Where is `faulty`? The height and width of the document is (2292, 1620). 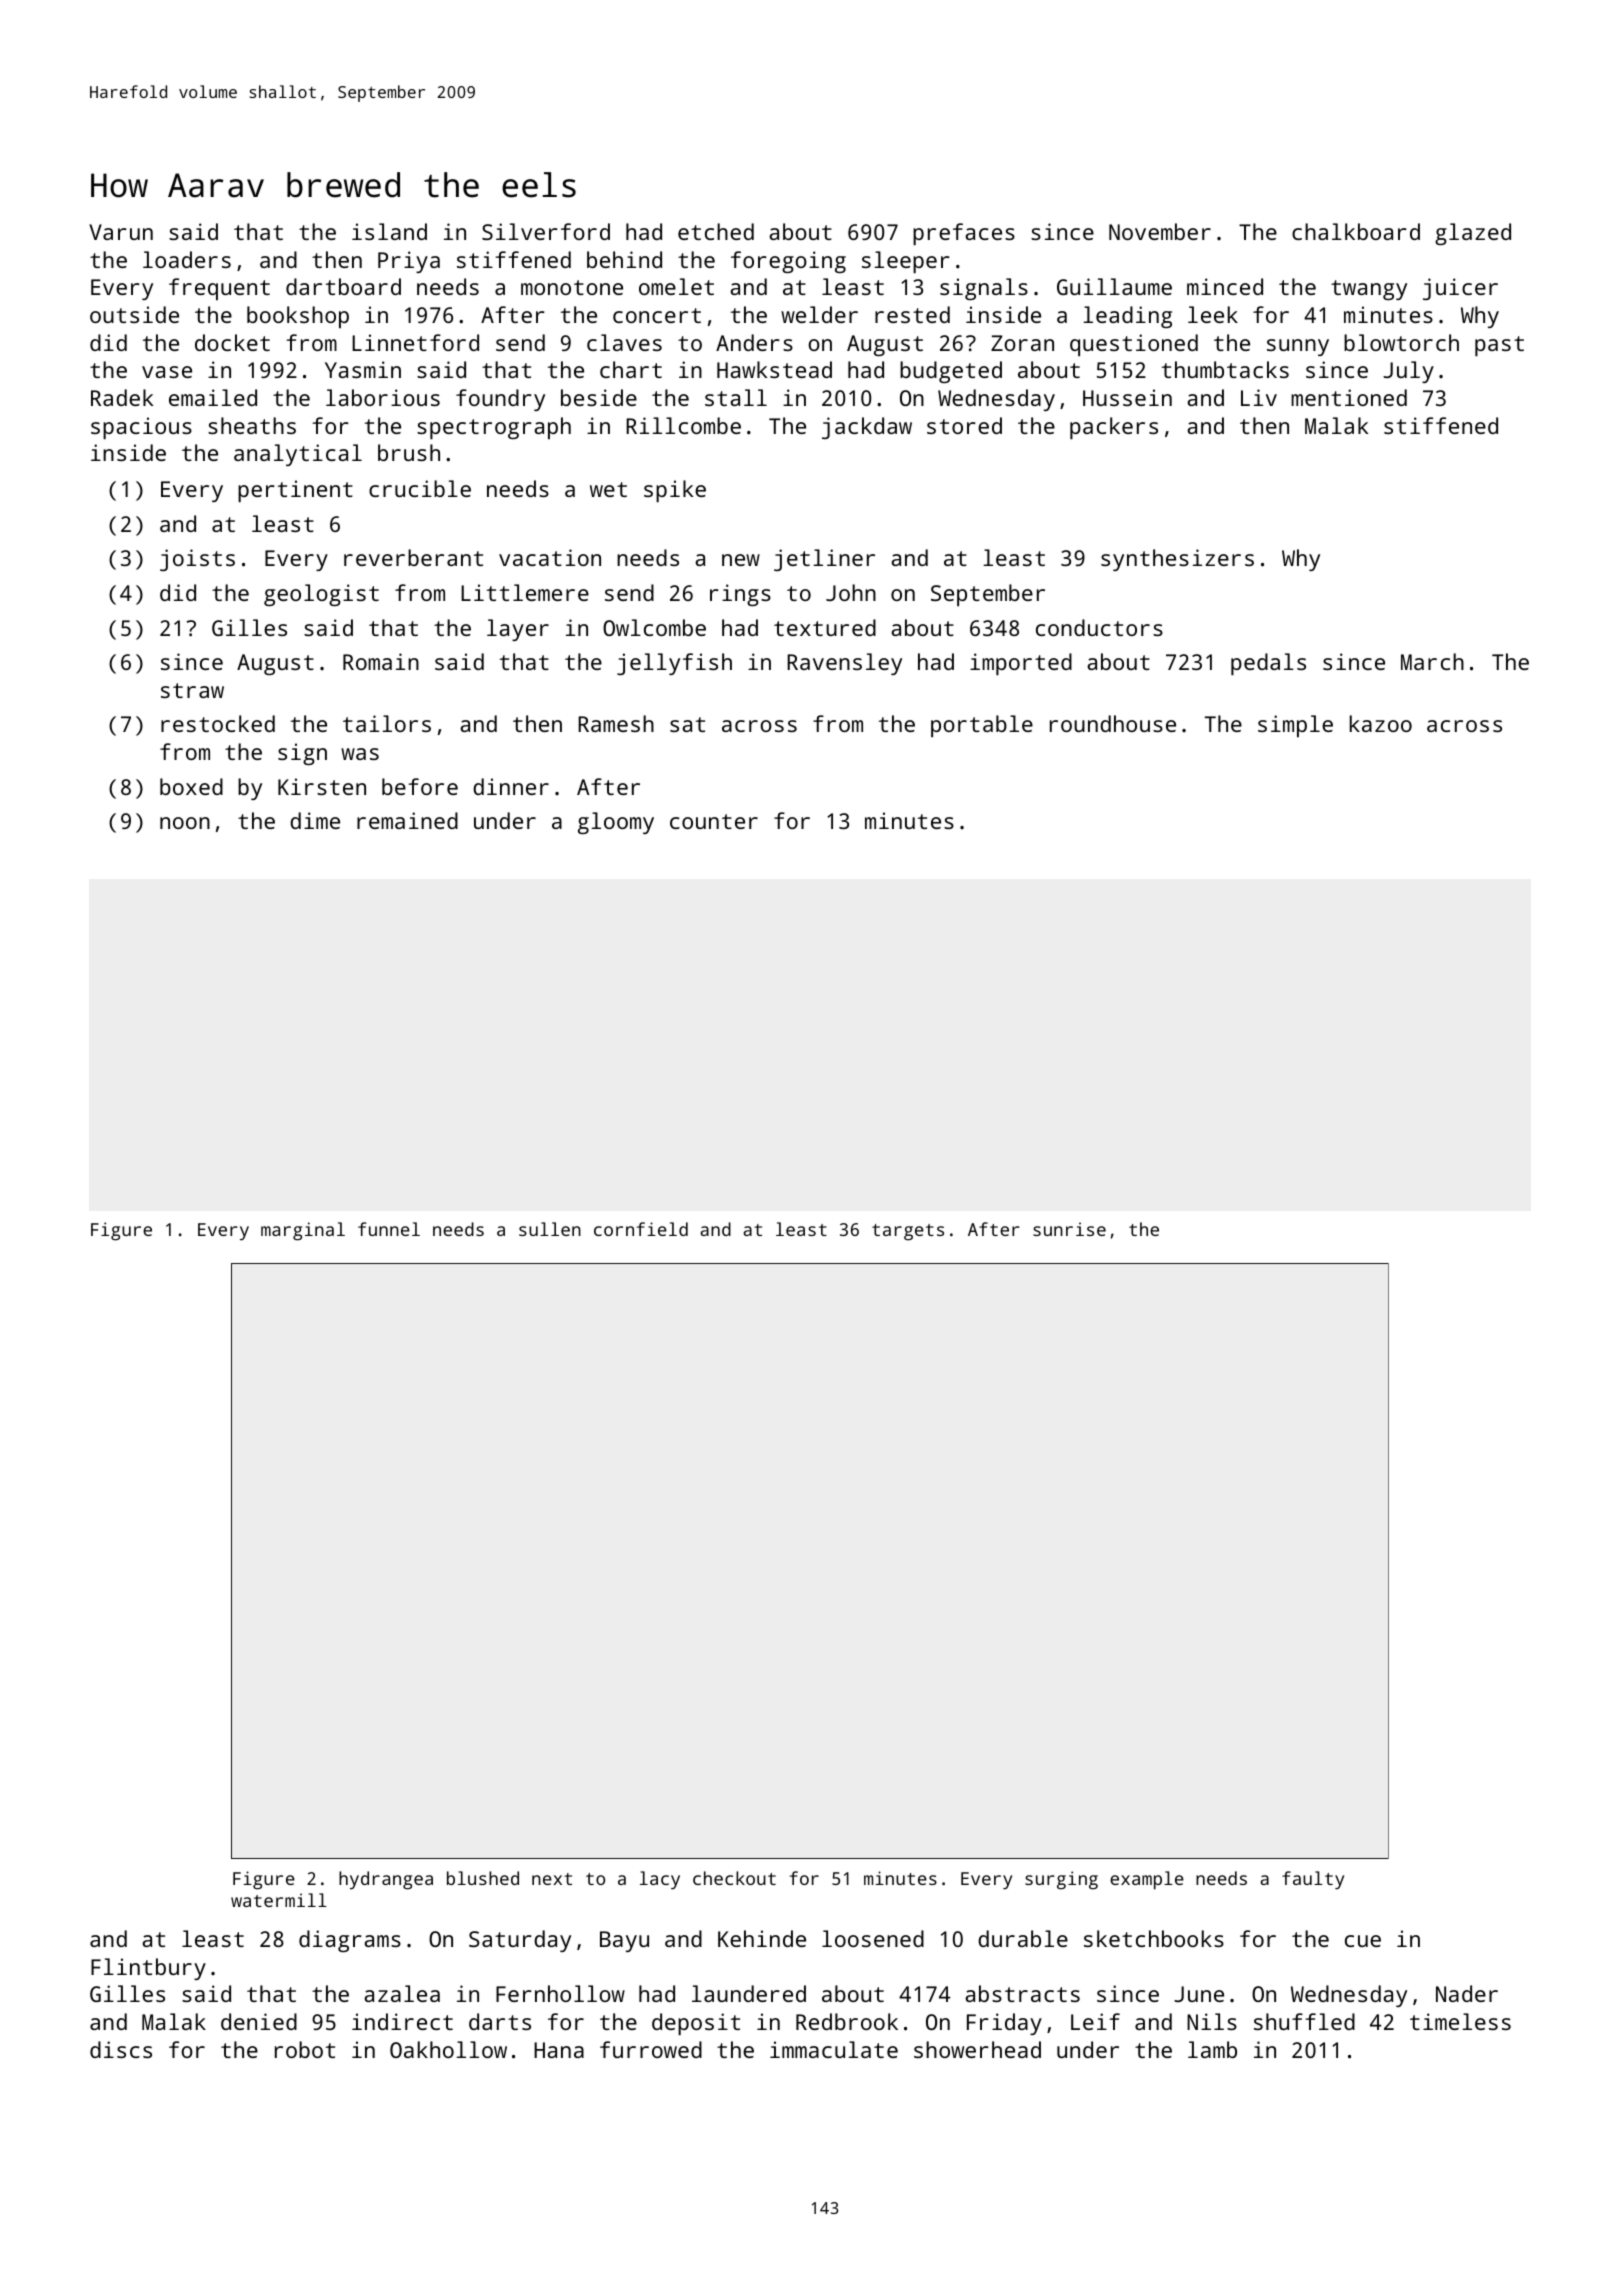 faulty is located at coordinates (1313, 1880).
